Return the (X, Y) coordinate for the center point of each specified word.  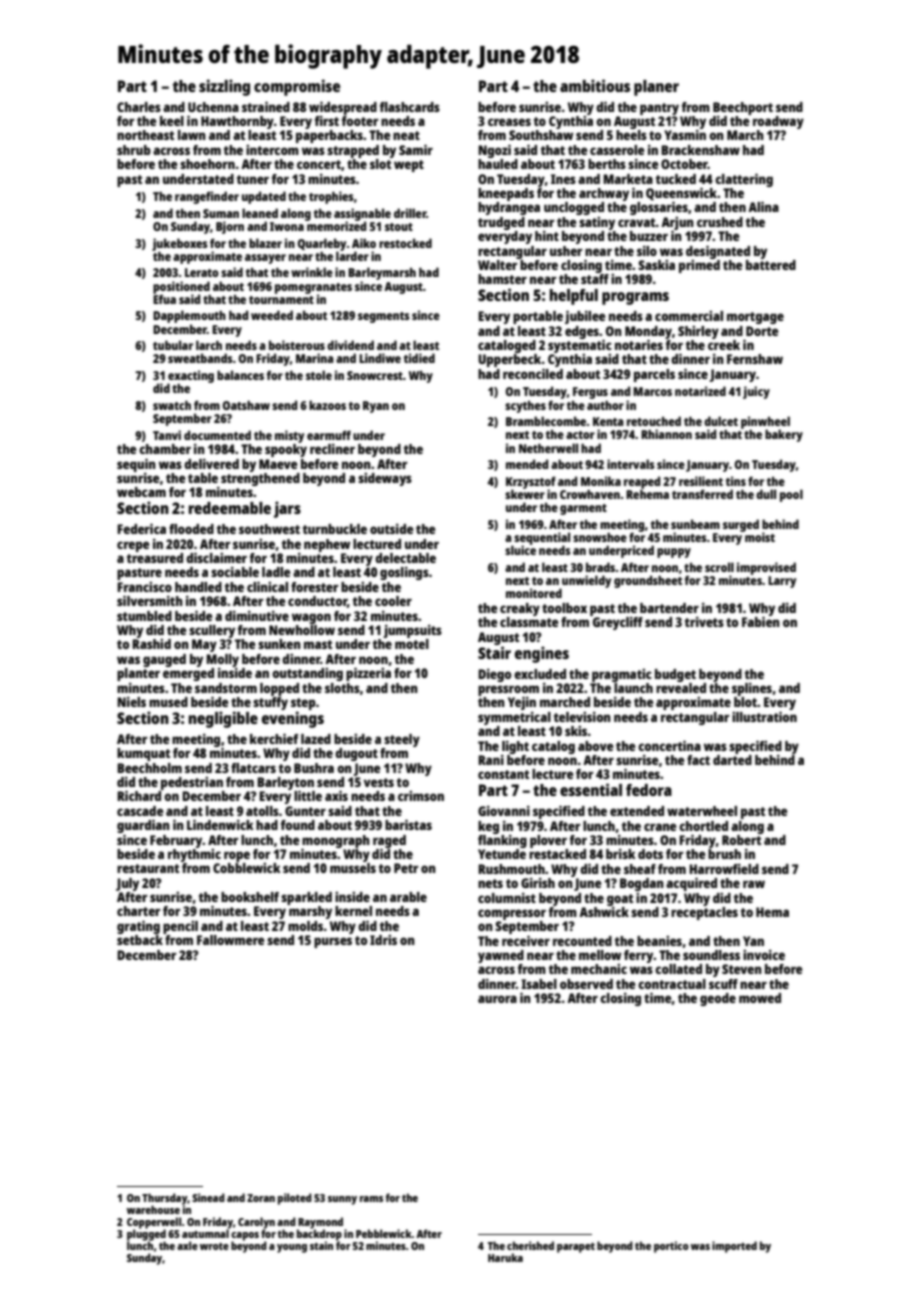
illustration (764, 716)
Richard (139, 796)
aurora (497, 999)
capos (245, 1236)
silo (647, 250)
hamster (502, 279)
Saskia (656, 265)
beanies (659, 941)
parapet (576, 1247)
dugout (356, 754)
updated (264, 197)
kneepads (506, 194)
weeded (272, 315)
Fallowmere (230, 940)
